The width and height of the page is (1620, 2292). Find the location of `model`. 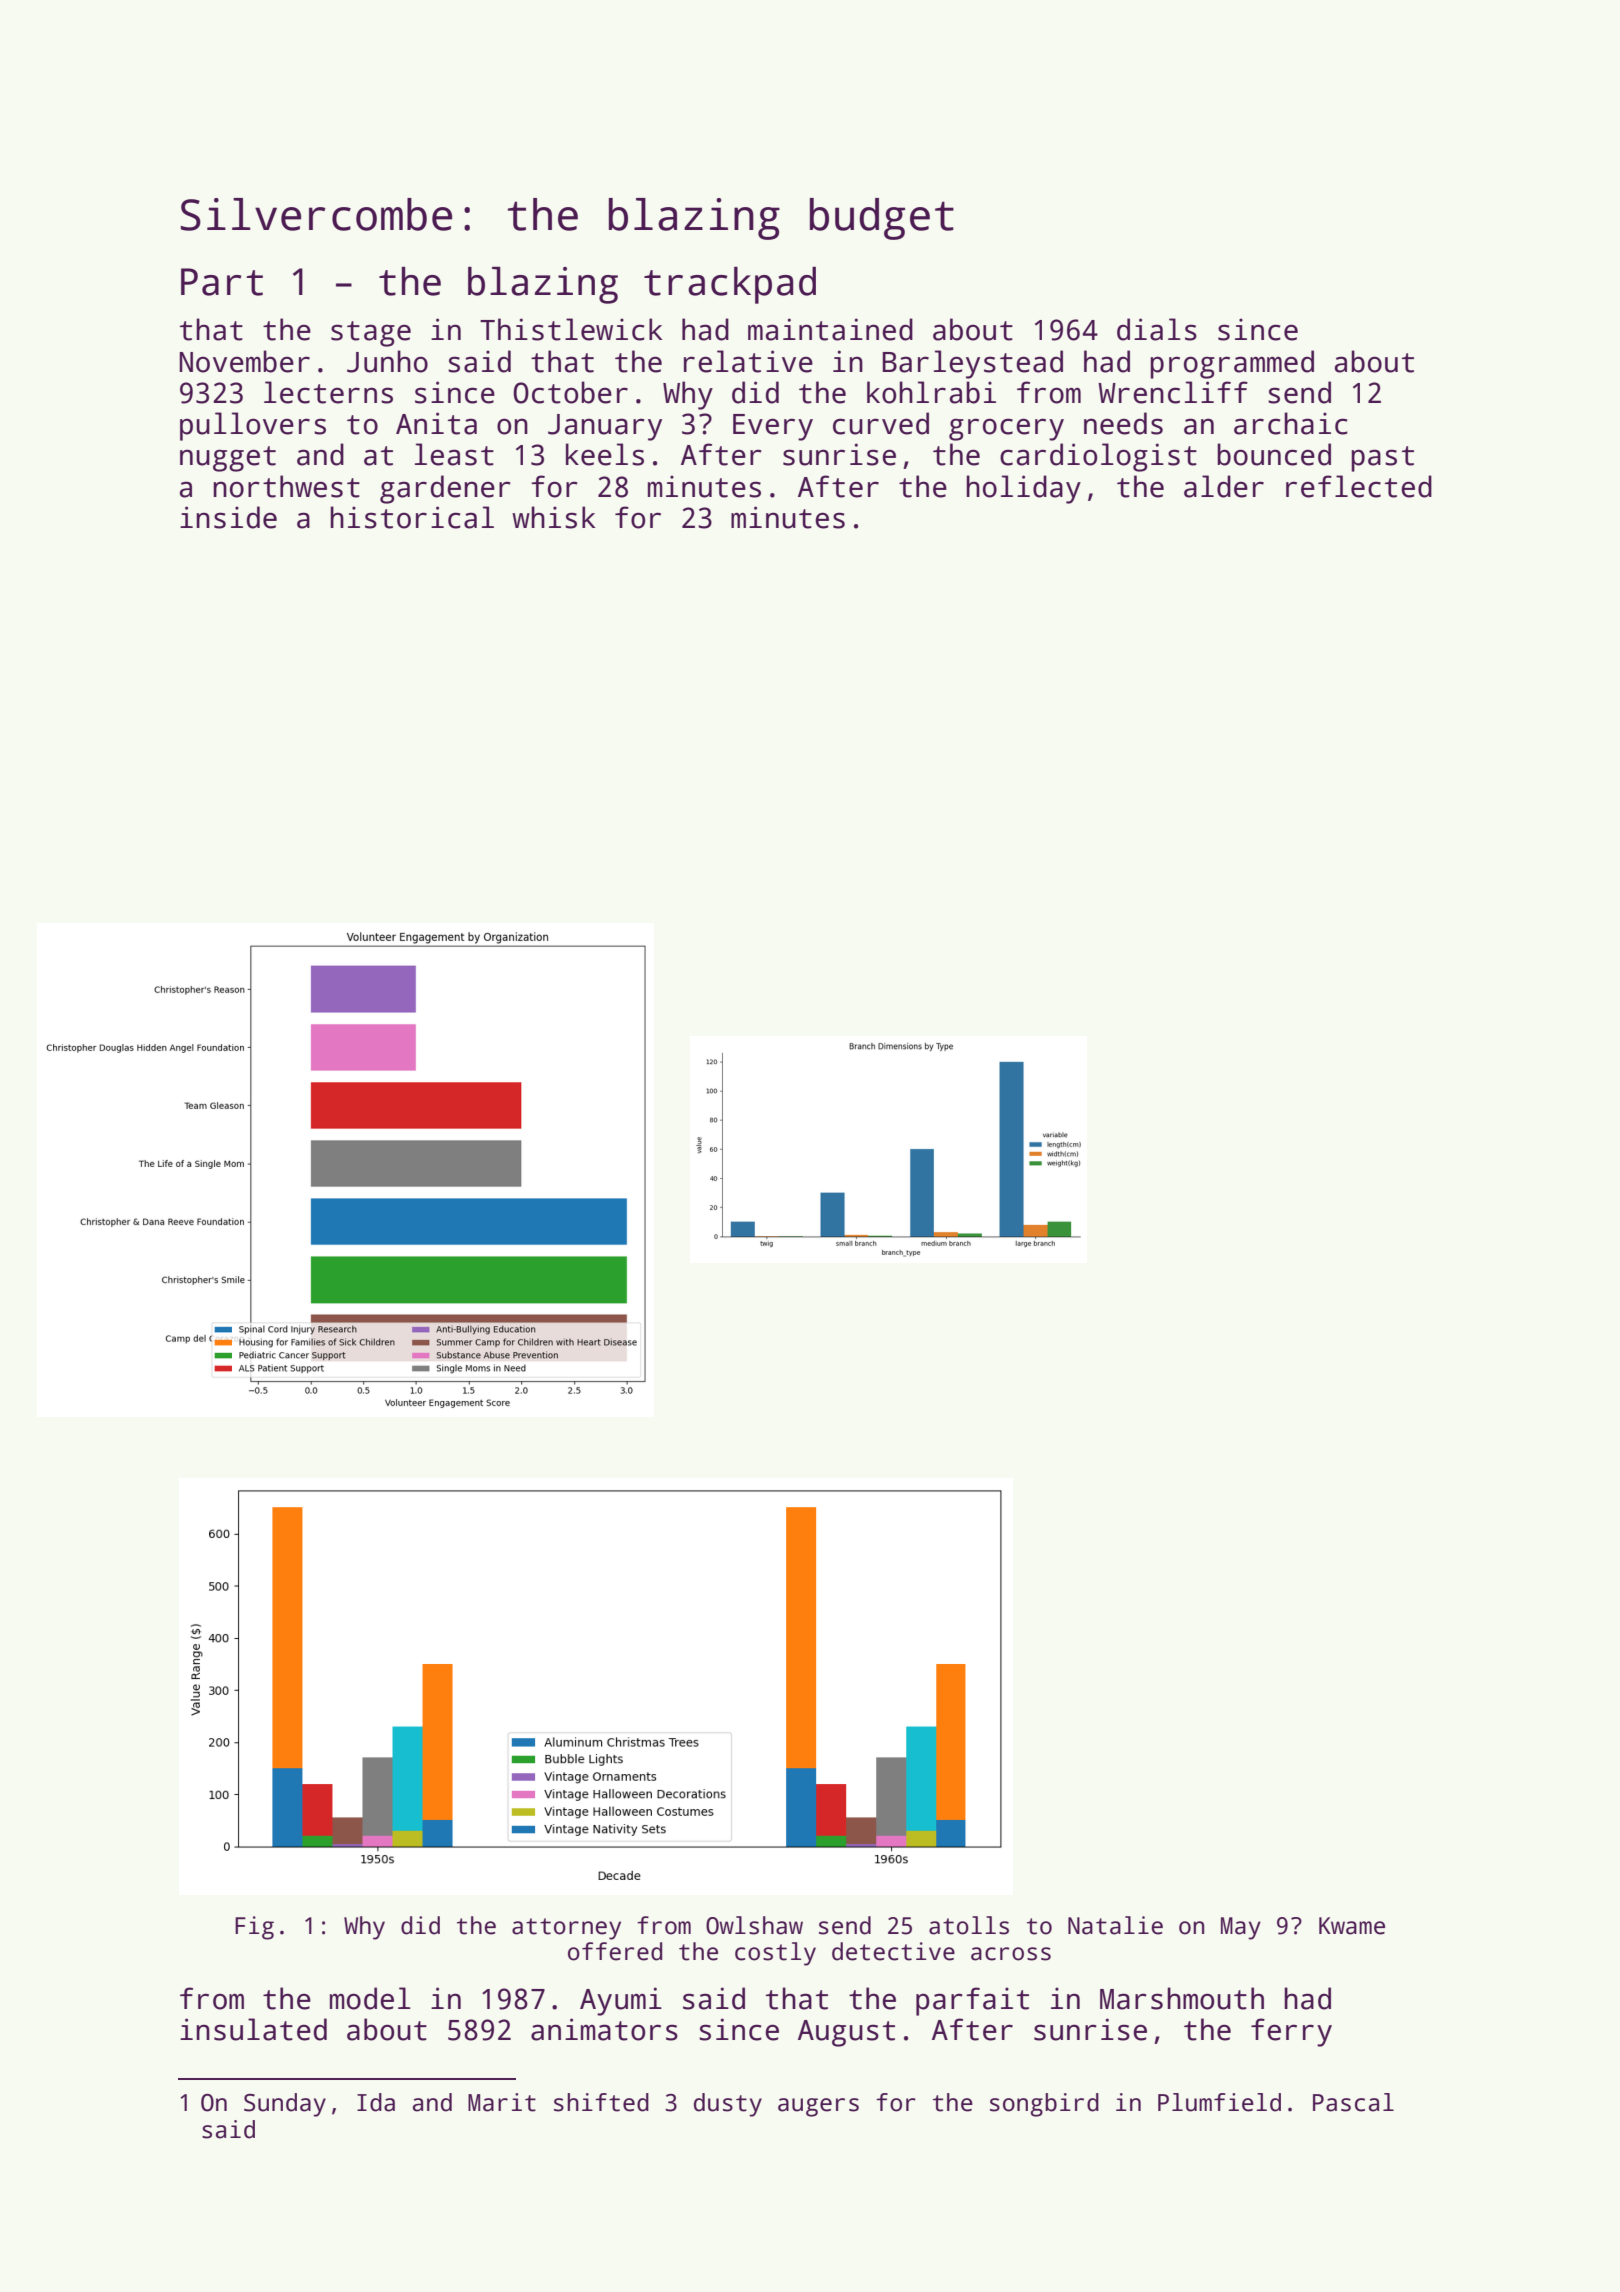

model is located at coordinates (370, 1998).
